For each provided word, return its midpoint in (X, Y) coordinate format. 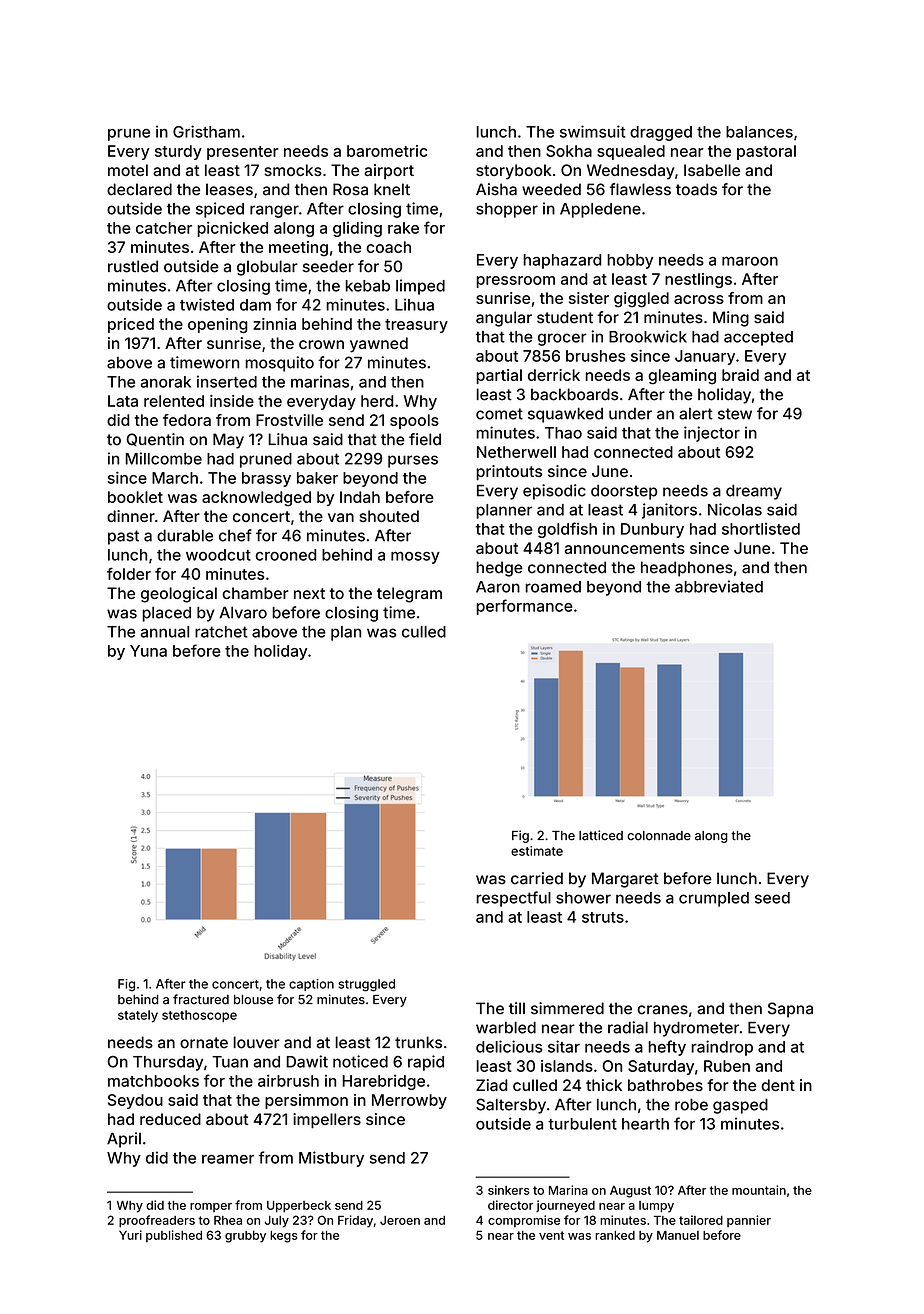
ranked (615, 1235)
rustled (133, 266)
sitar (564, 1046)
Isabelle (712, 170)
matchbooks (153, 1081)
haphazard (562, 261)
